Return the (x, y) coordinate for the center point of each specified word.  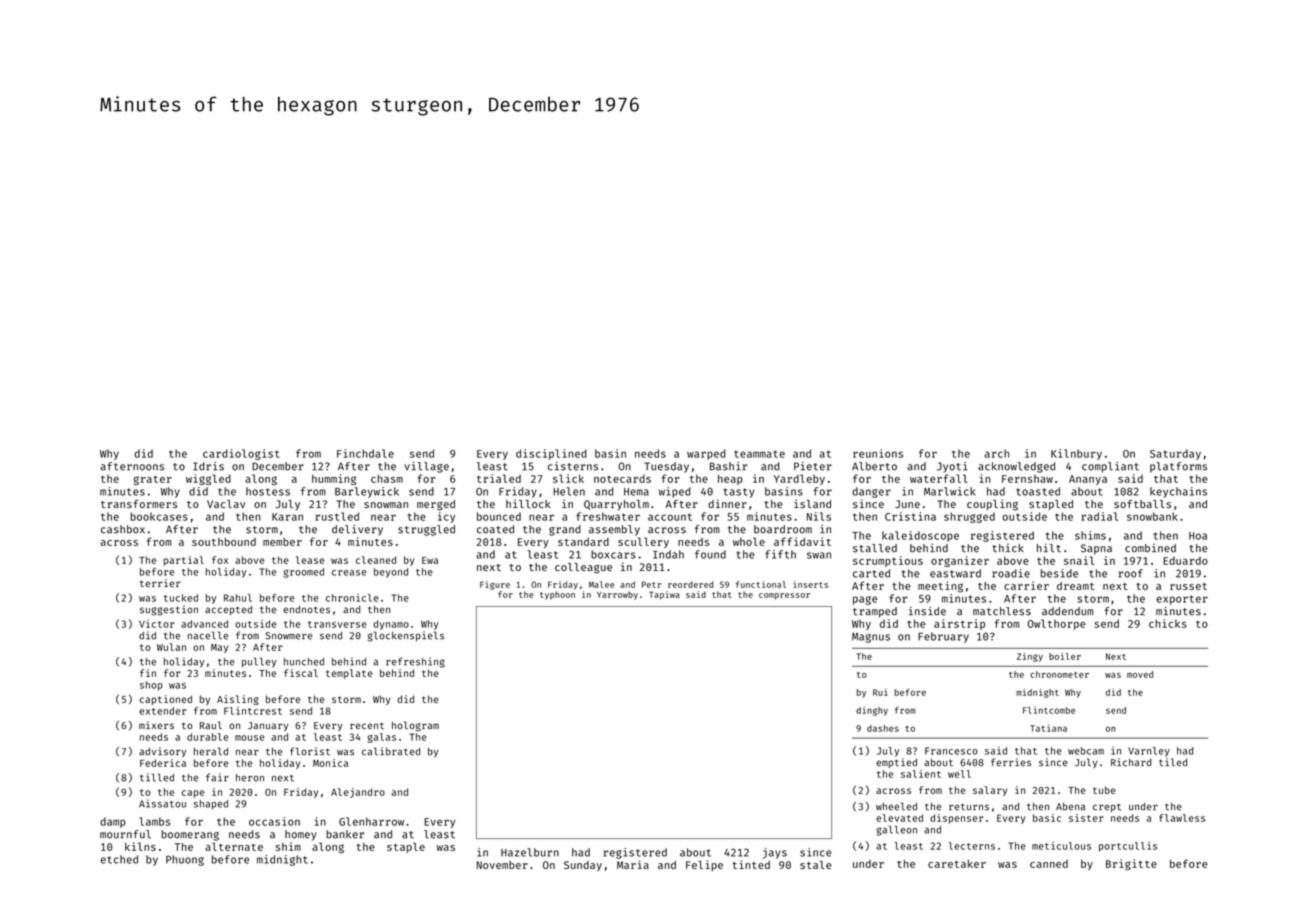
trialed (499, 478)
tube (1104, 790)
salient (921, 774)
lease (310, 560)
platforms (1178, 467)
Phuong (185, 860)
